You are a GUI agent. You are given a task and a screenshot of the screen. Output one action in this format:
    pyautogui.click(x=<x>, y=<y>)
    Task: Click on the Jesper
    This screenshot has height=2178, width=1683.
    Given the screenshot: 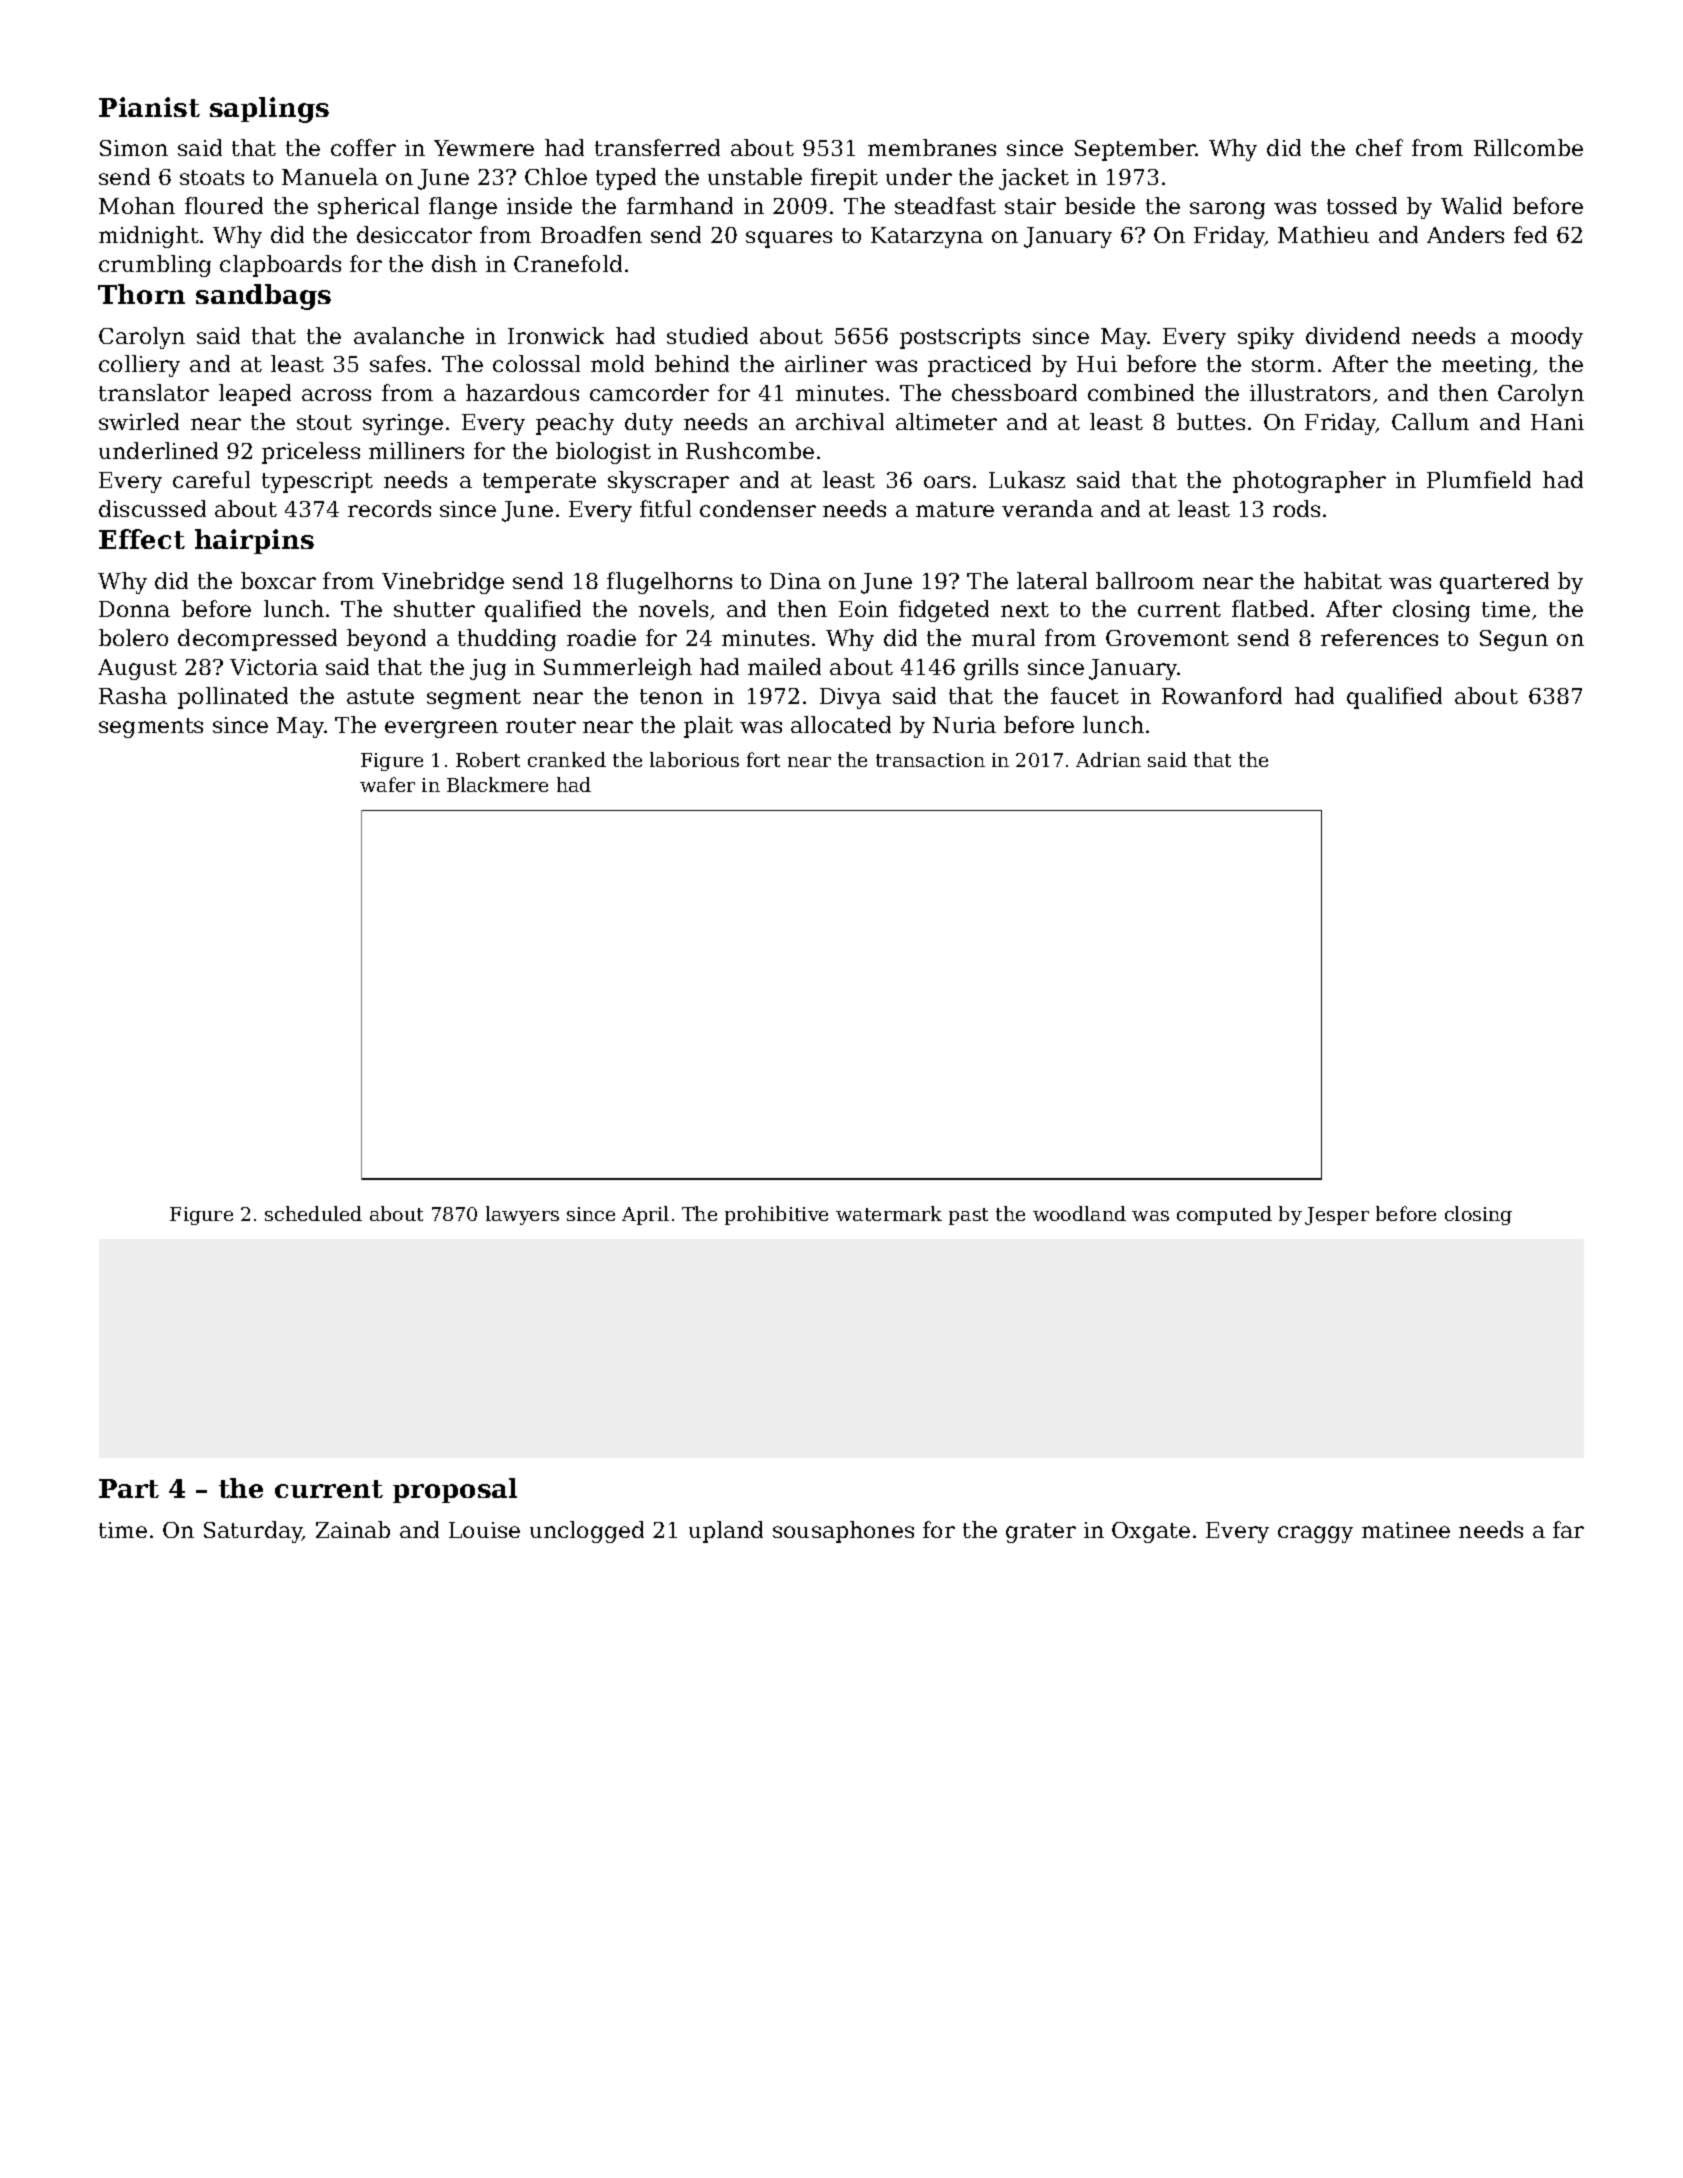 What is the action you would take?
    pyautogui.click(x=1337, y=1216)
